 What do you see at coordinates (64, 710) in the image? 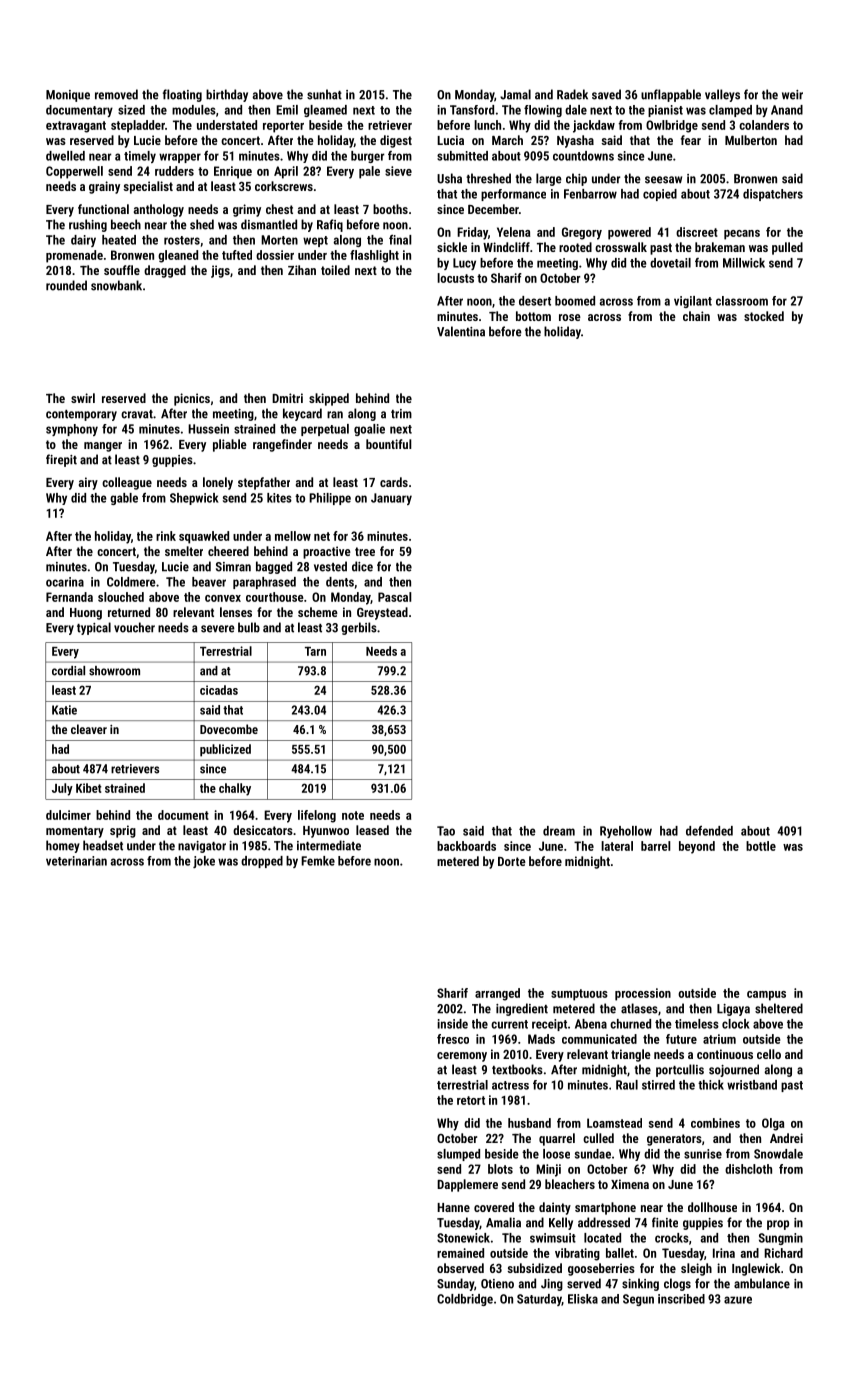
I see `Katie` at bounding box center [64, 710].
